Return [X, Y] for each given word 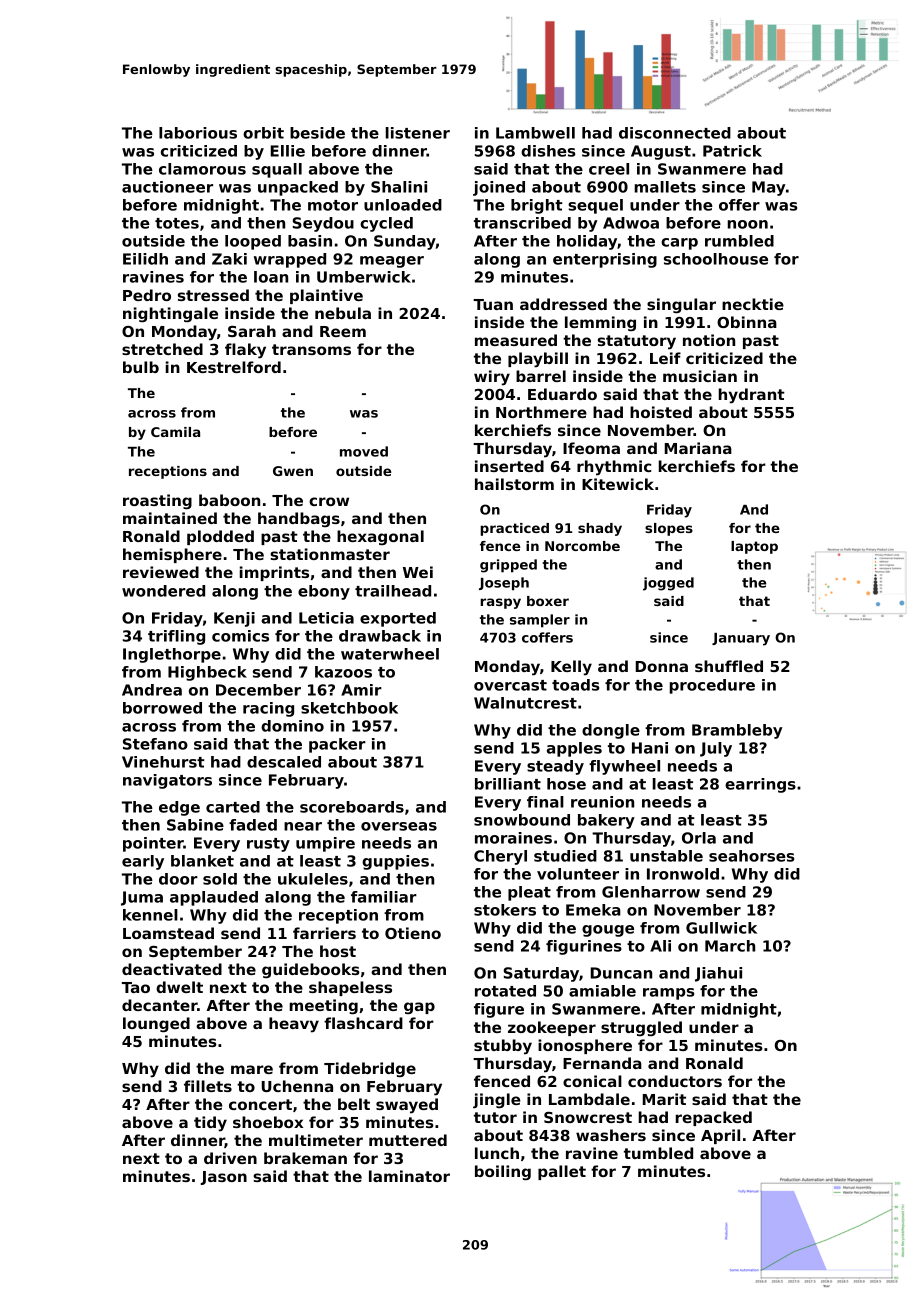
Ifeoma [591, 448]
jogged [668, 584]
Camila [175, 432]
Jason [224, 1178]
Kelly [571, 668]
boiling [503, 1172]
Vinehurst [163, 762]
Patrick [732, 151]
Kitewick [618, 484]
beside [317, 133]
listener [418, 133]
